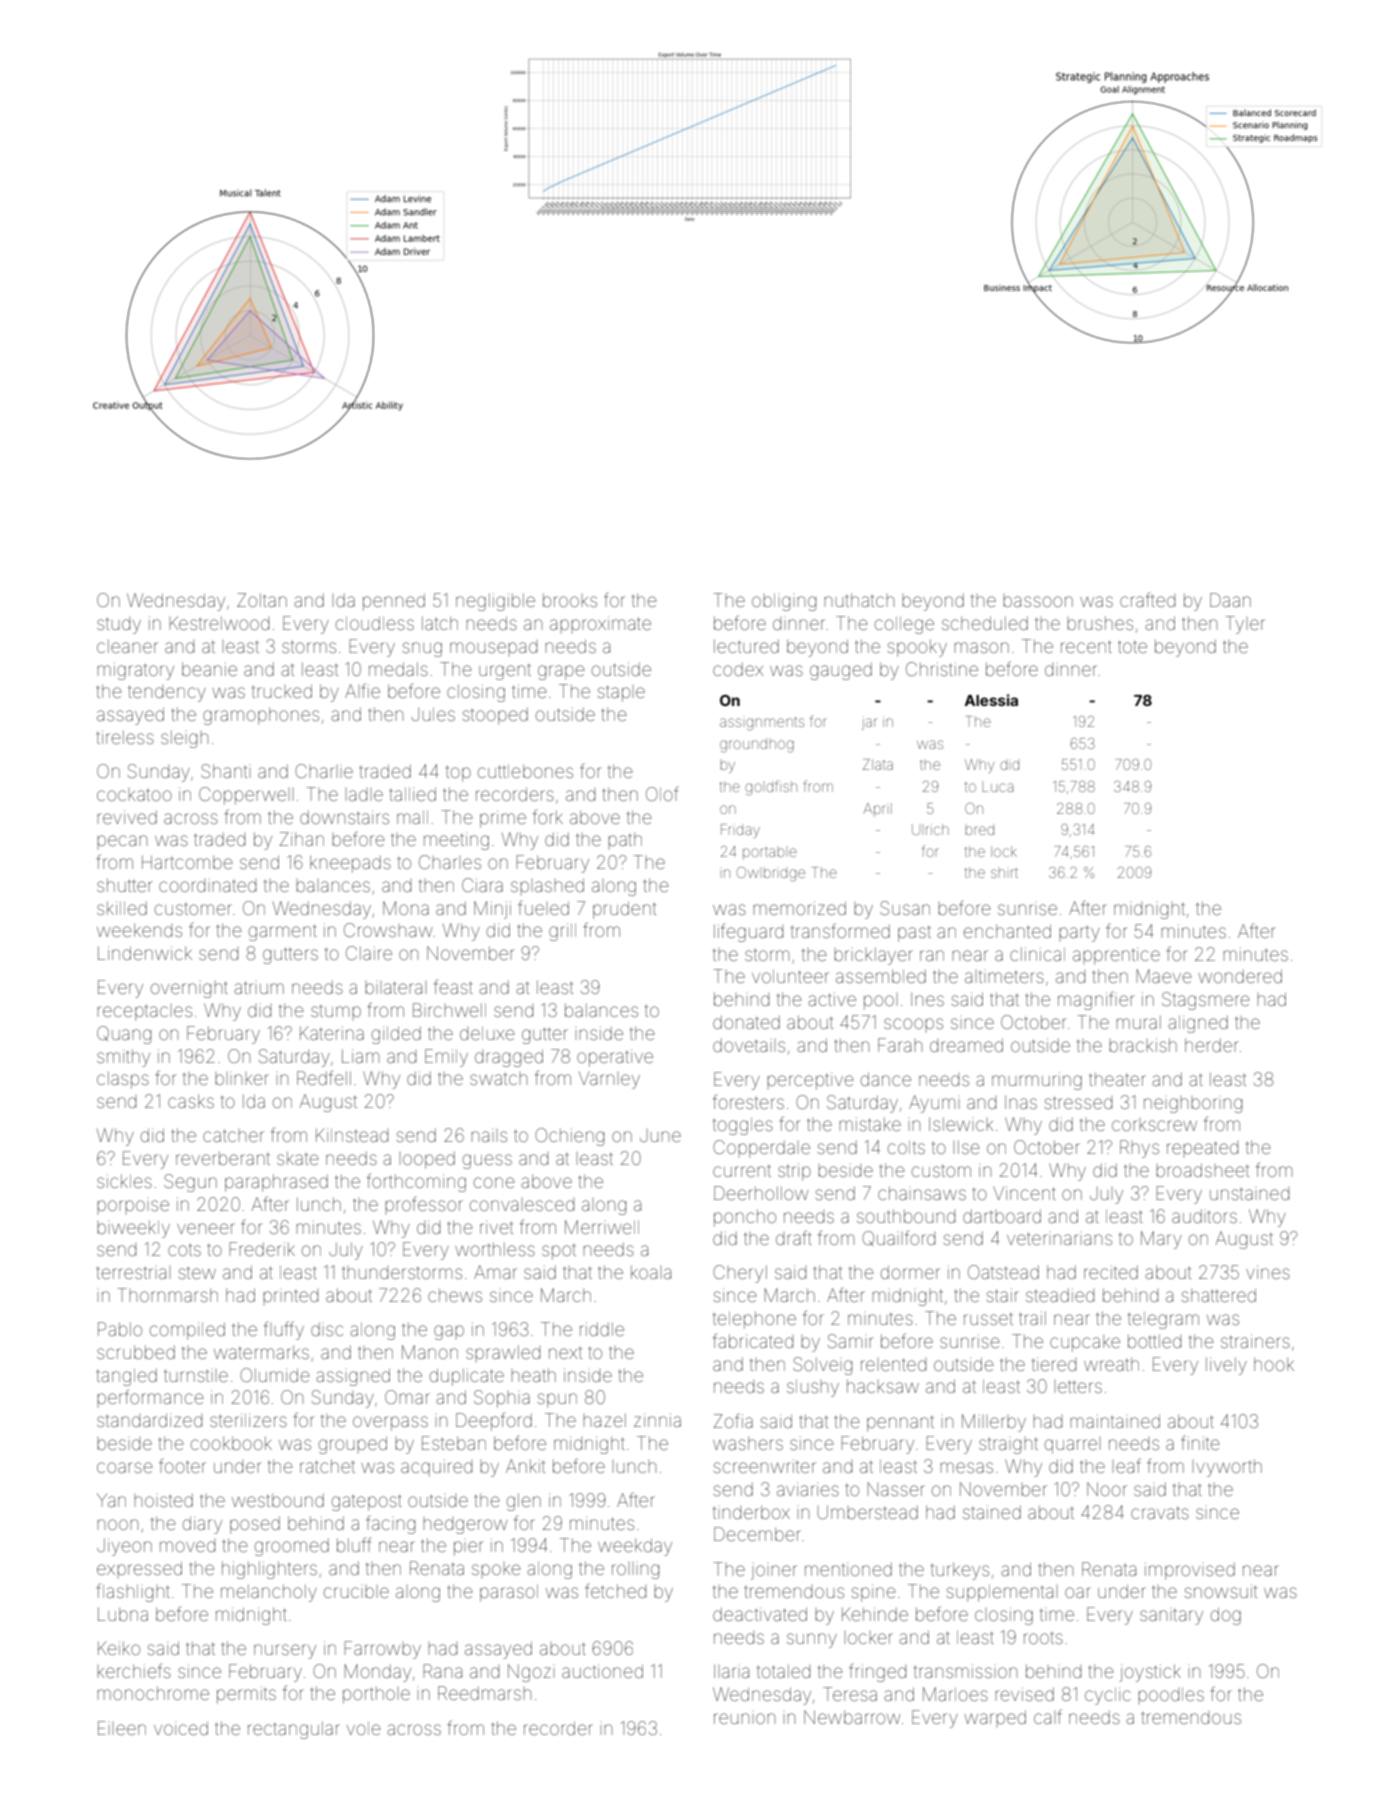 Image resolution: width=1396 pixels, height=1807 pixels. What do you see at coordinates (495, 1272) in the screenshot?
I see `Amar` at bounding box center [495, 1272].
